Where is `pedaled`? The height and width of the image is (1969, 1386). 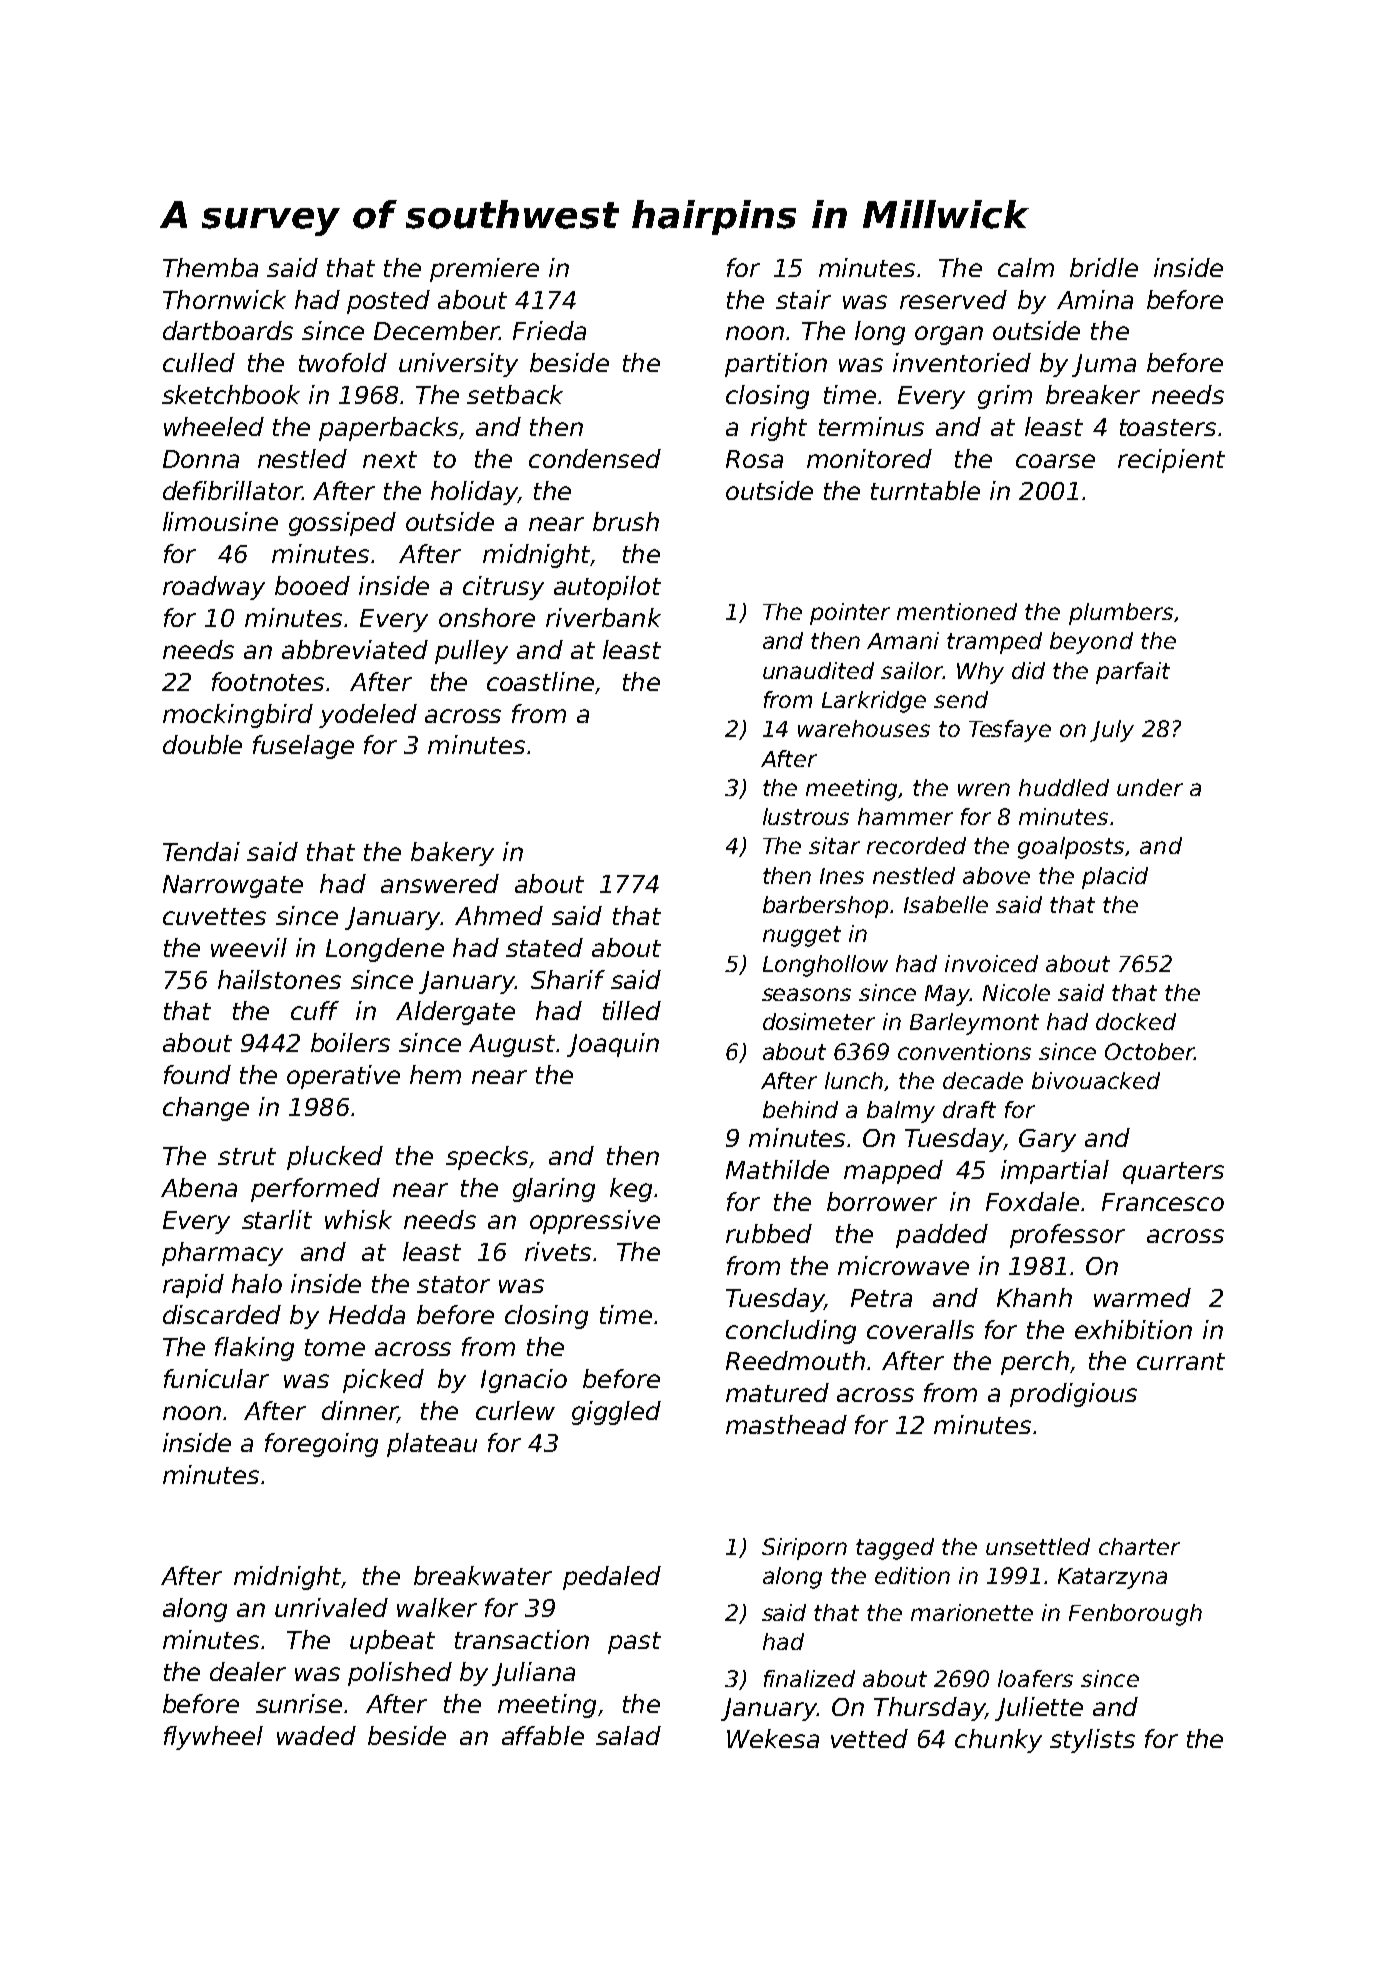
pedaled is located at coordinates (612, 1578).
